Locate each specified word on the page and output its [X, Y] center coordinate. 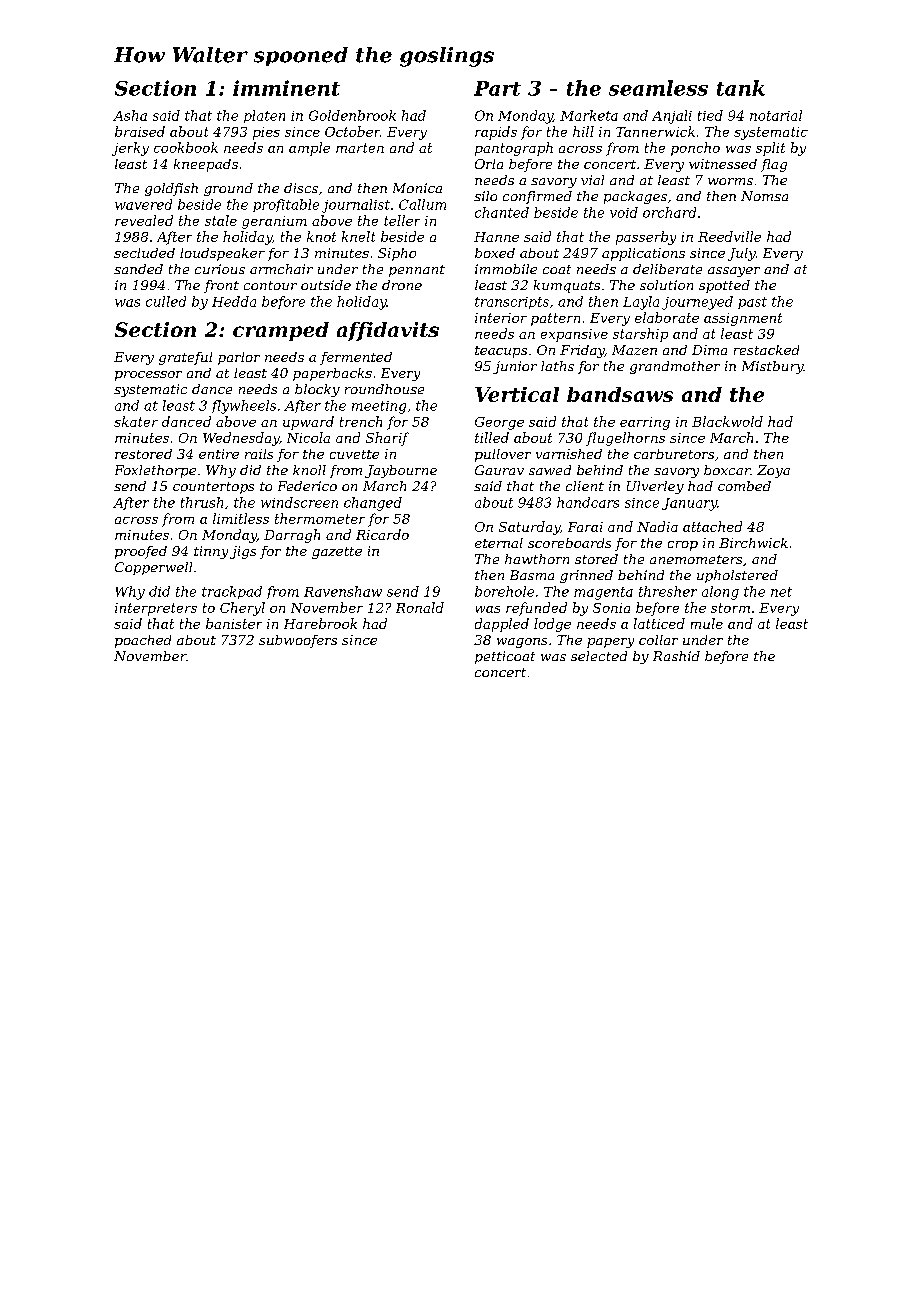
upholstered [737, 576]
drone [402, 285]
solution [666, 285]
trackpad [232, 592]
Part [497, 88]
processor [148, 376]
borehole [504, 591]
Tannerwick [655, 131]
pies [266, 133]
